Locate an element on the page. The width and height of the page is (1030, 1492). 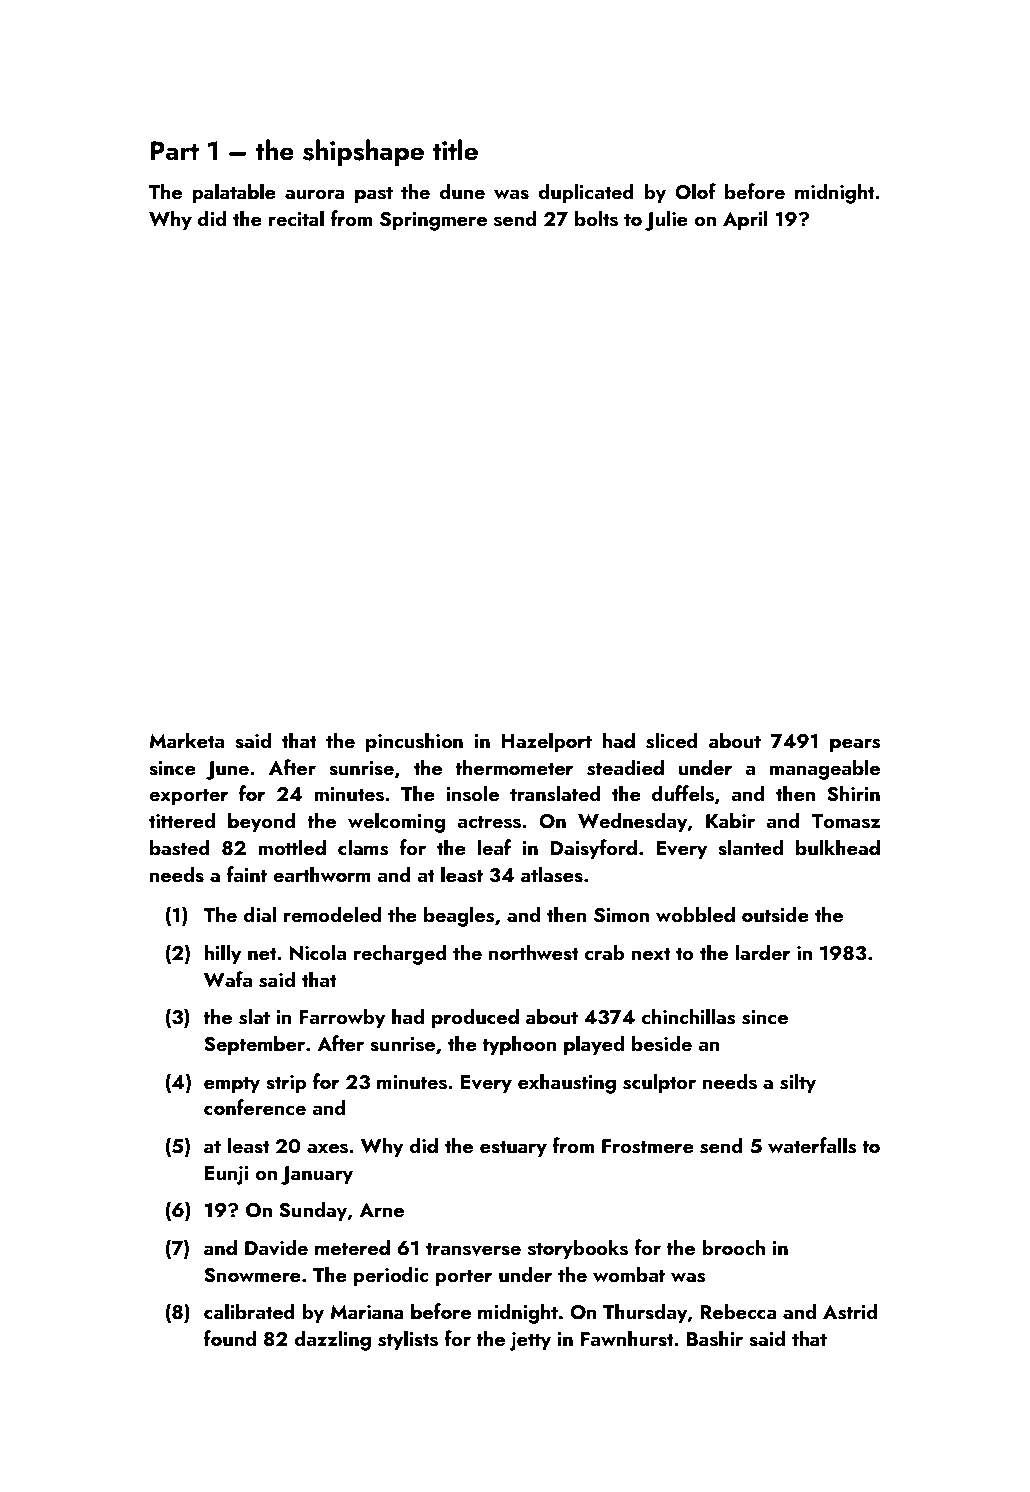
produced is located at coordinates (475, 1018).
